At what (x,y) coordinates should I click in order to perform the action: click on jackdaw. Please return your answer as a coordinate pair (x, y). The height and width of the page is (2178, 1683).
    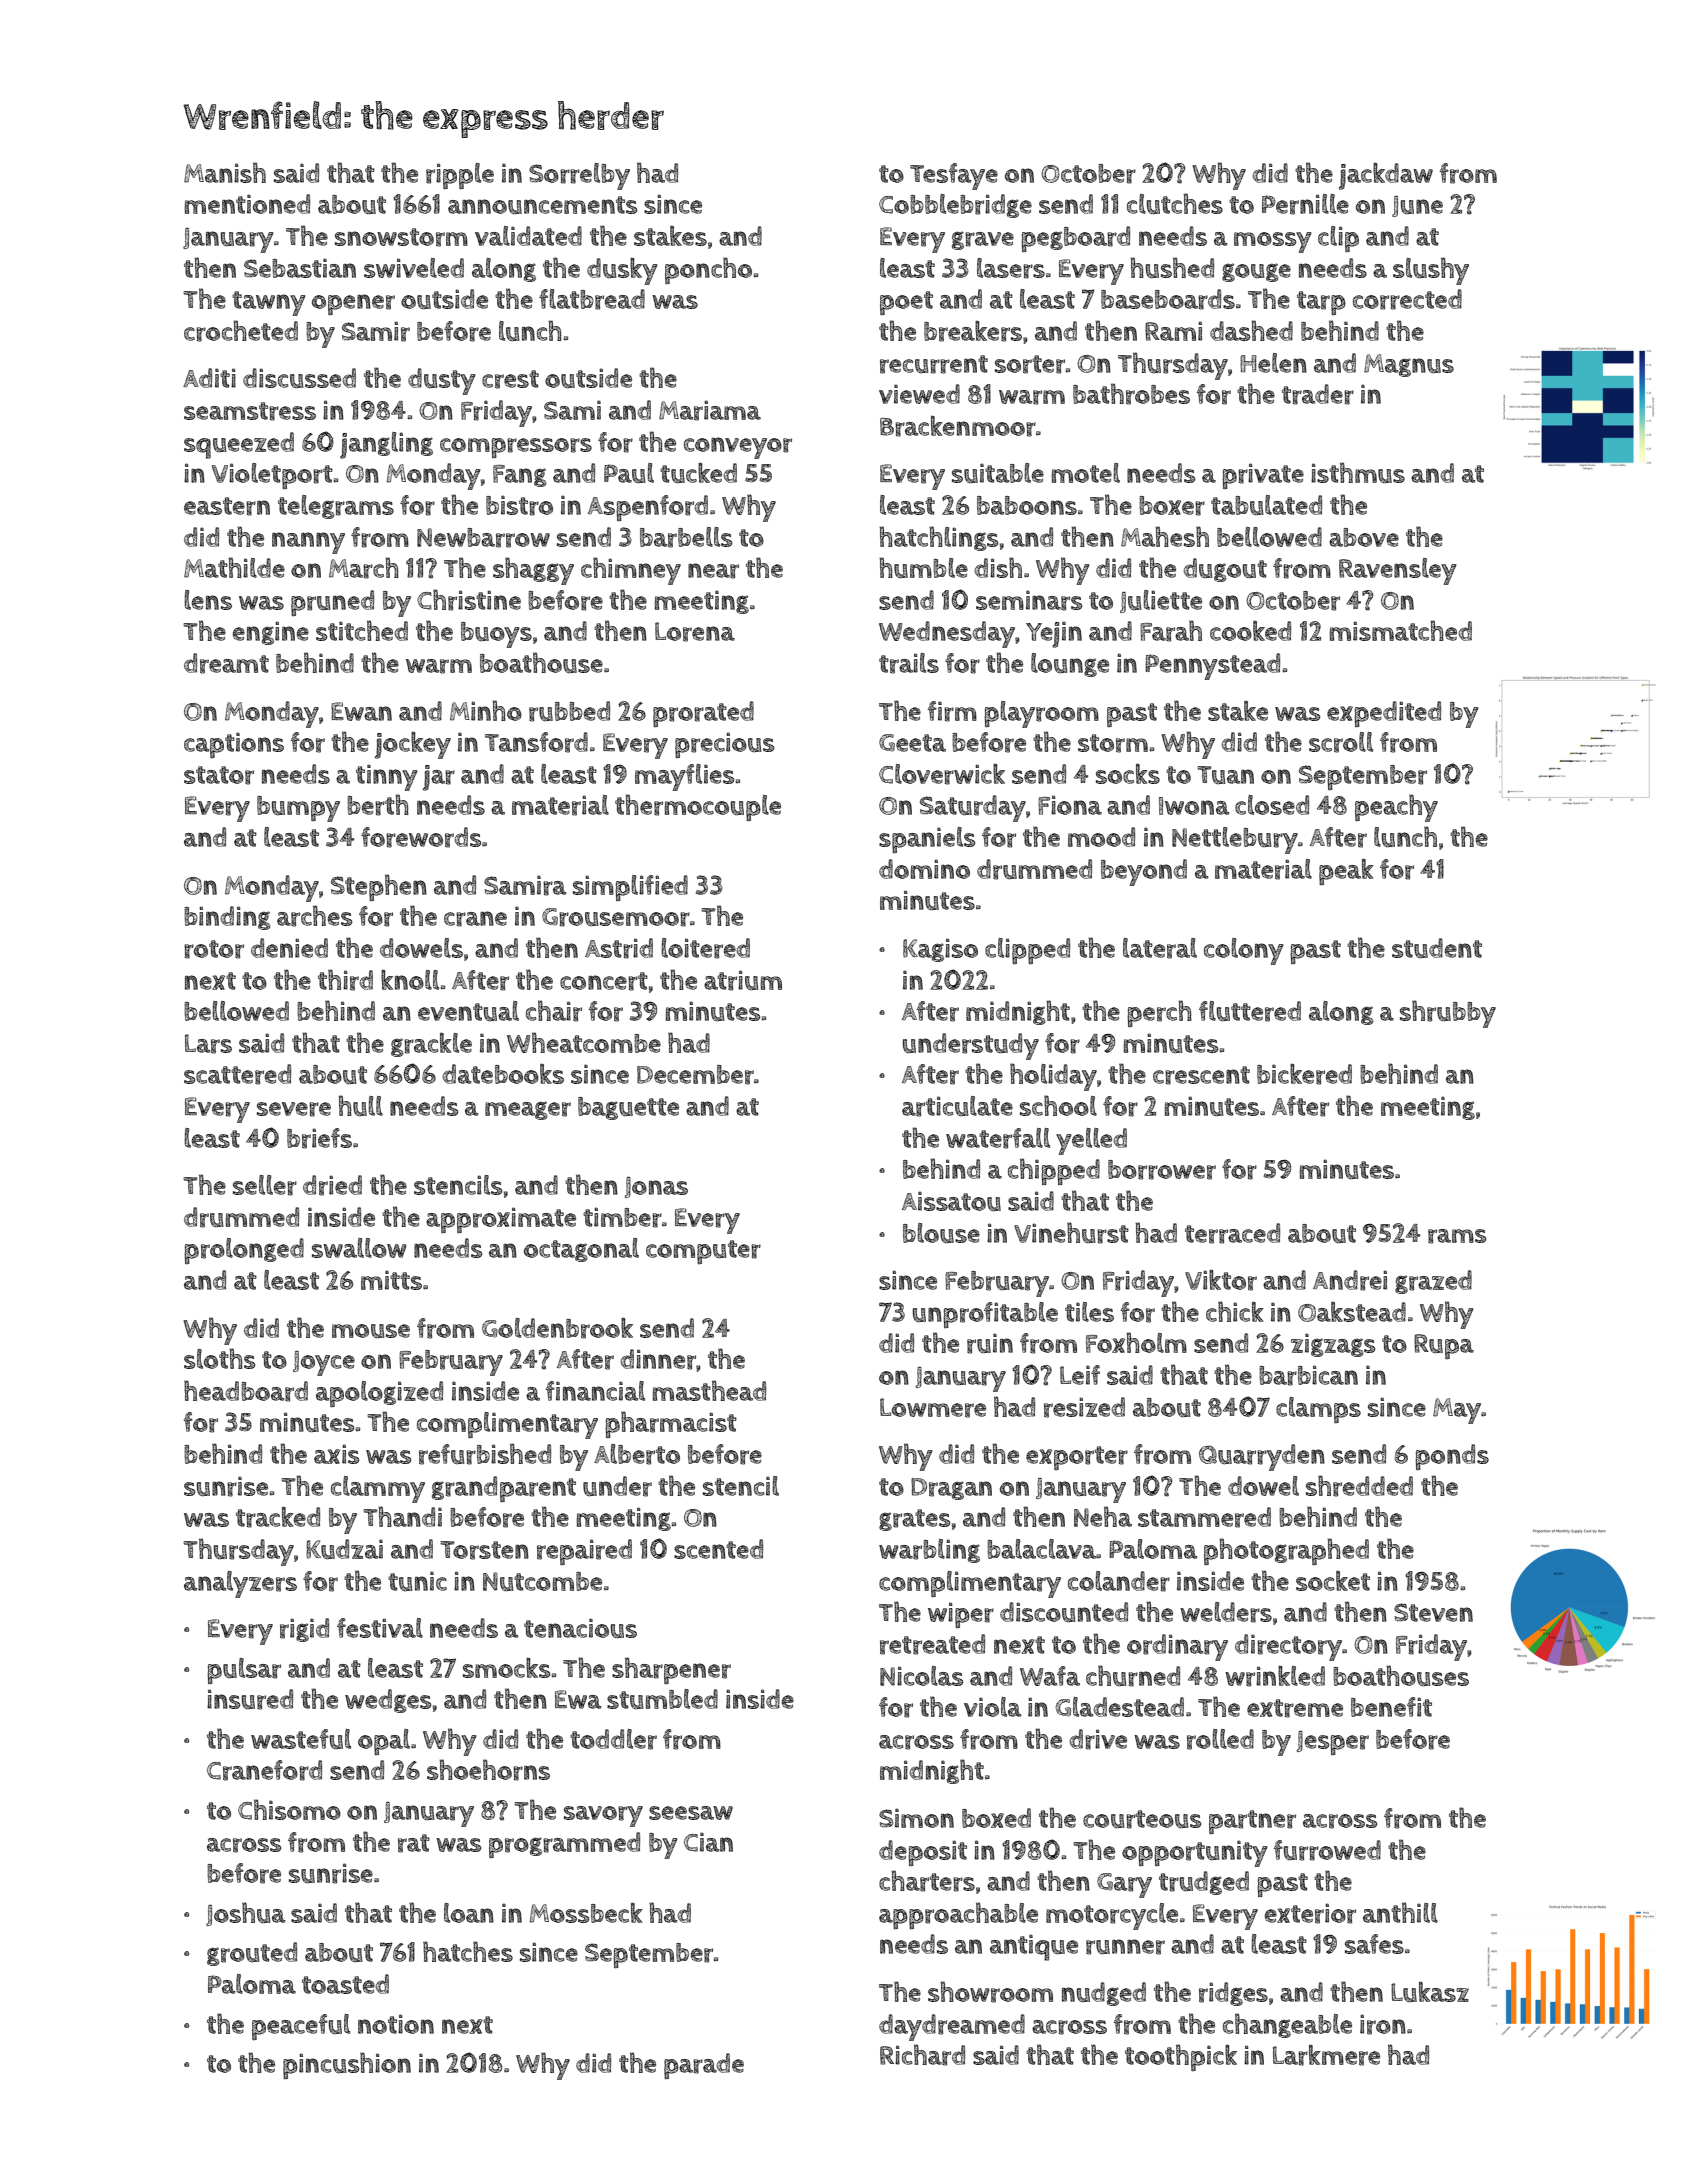
    Looking at the image, I should click on (1386, 176).
